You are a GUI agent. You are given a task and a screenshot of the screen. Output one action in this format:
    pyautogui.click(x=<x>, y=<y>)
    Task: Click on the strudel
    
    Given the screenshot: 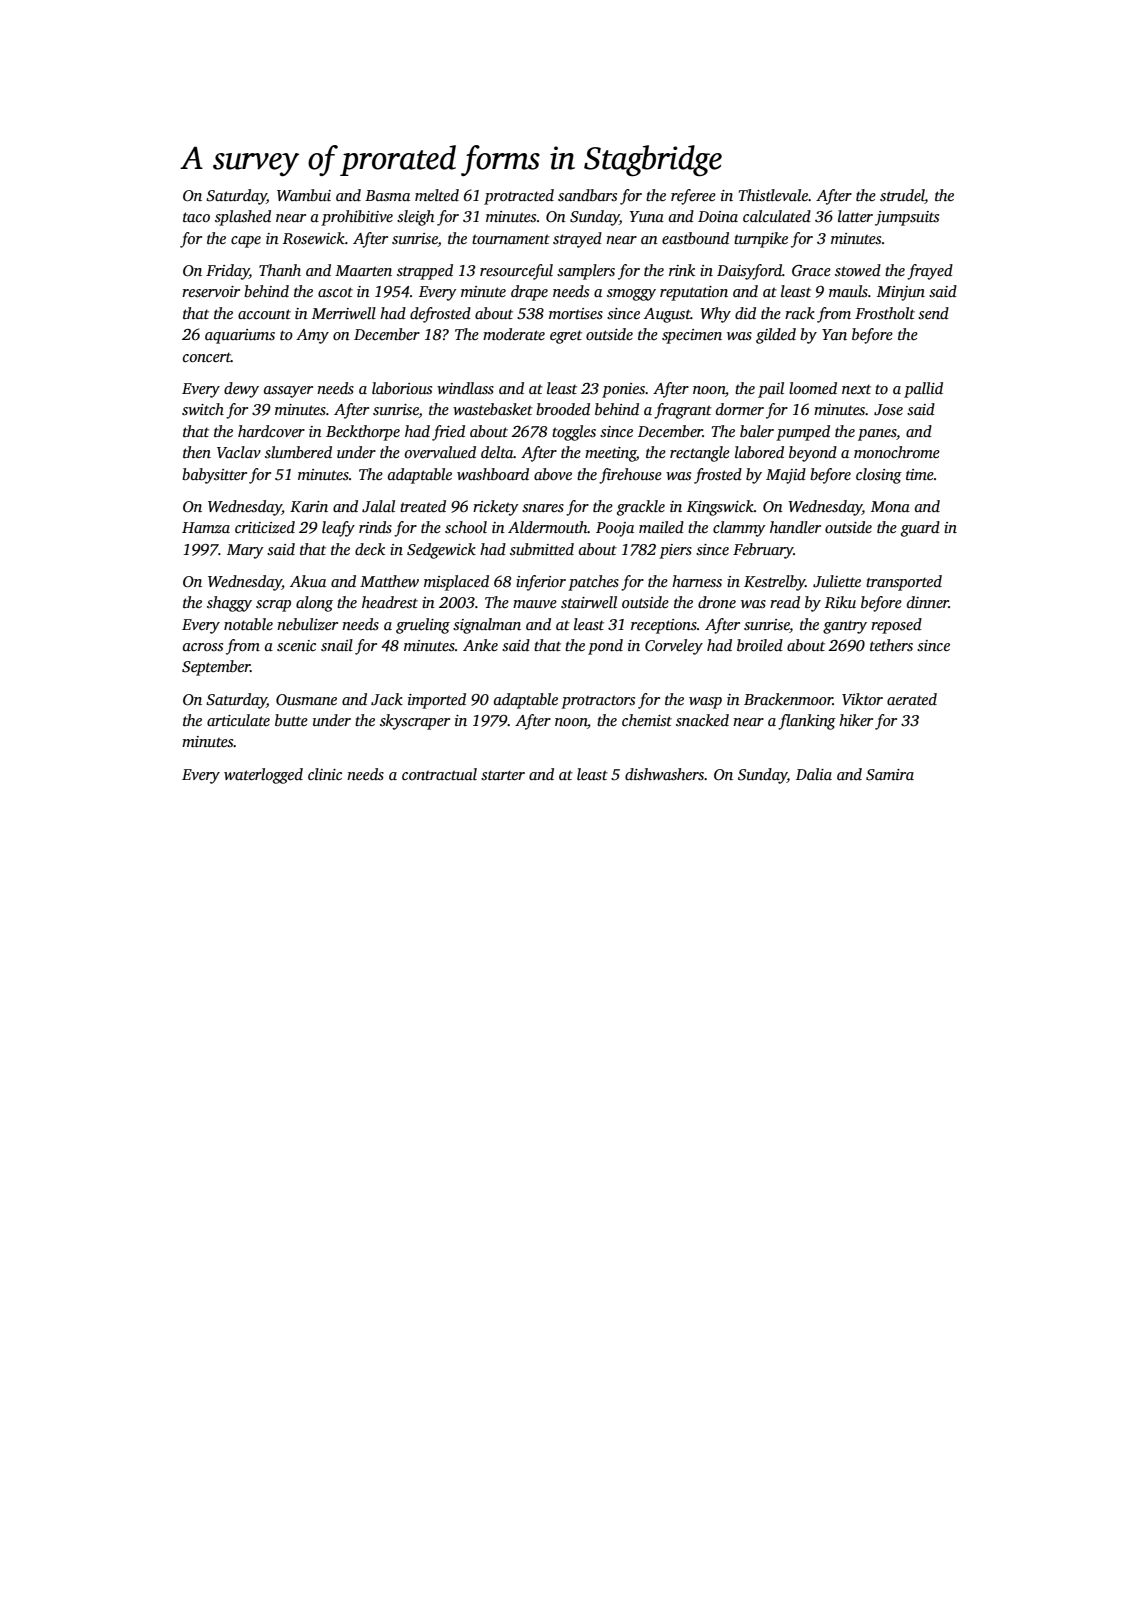 What is the action you would take?
    pyautogui.click(x=902, y=196)
